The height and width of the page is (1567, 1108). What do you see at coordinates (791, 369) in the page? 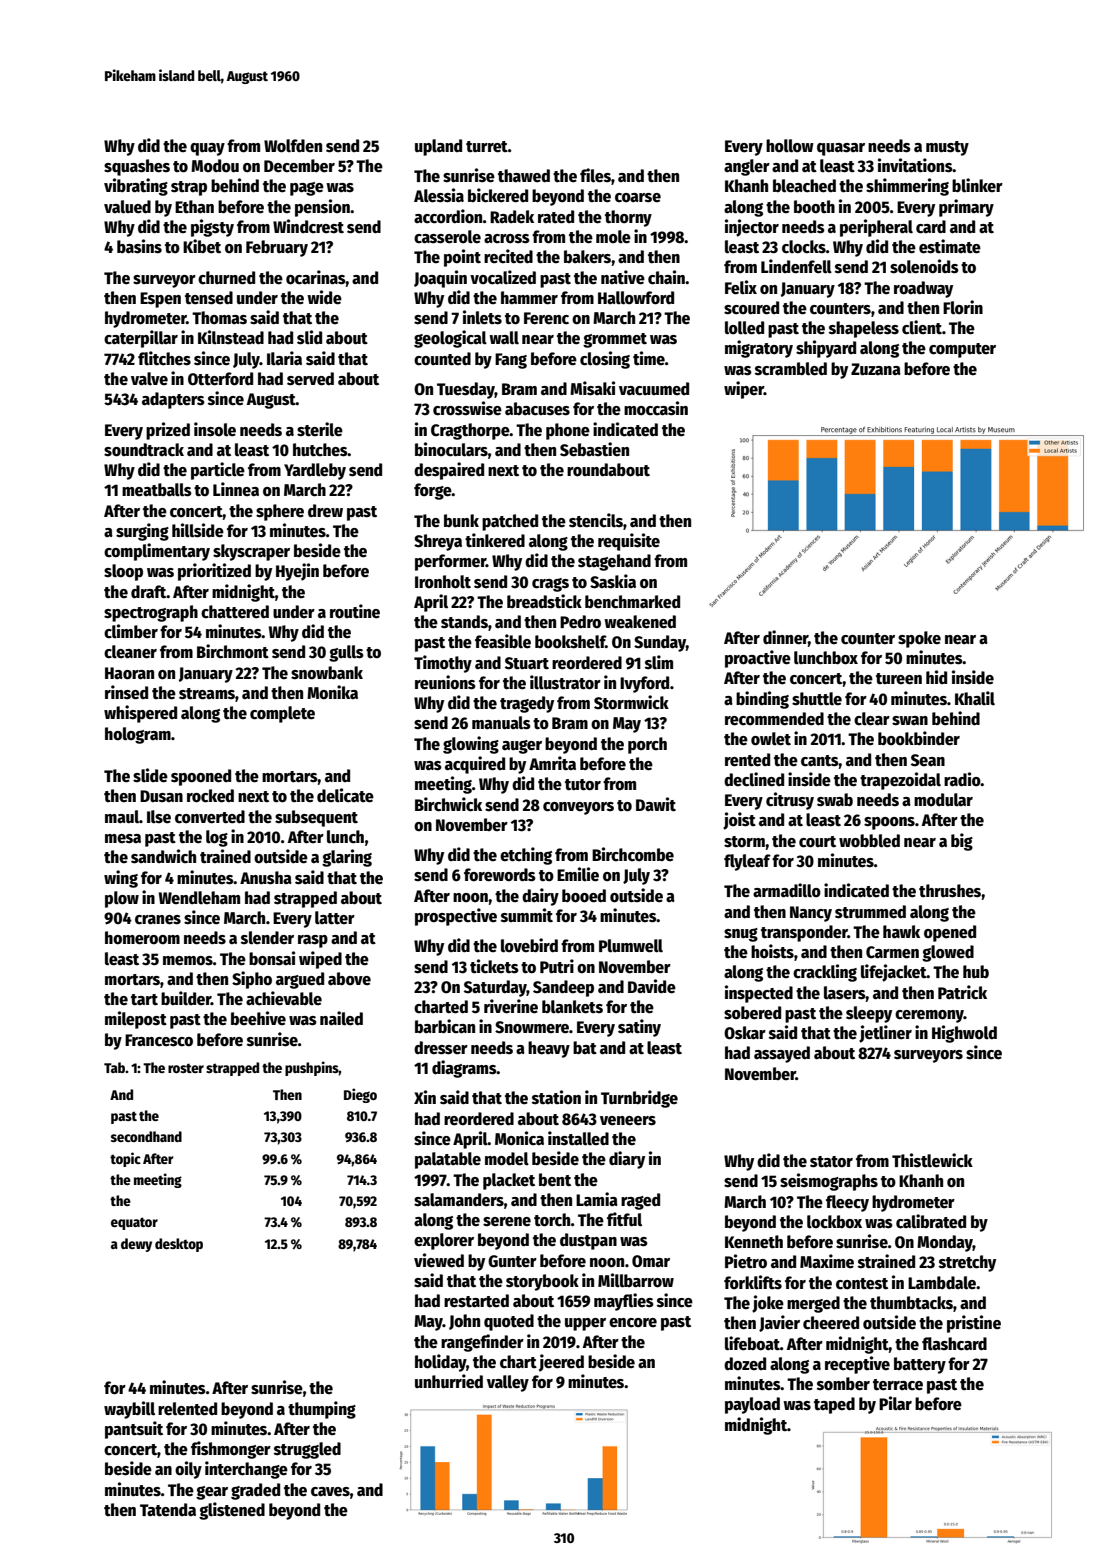
I see `scrambled` at bounding box center [791, 369].
